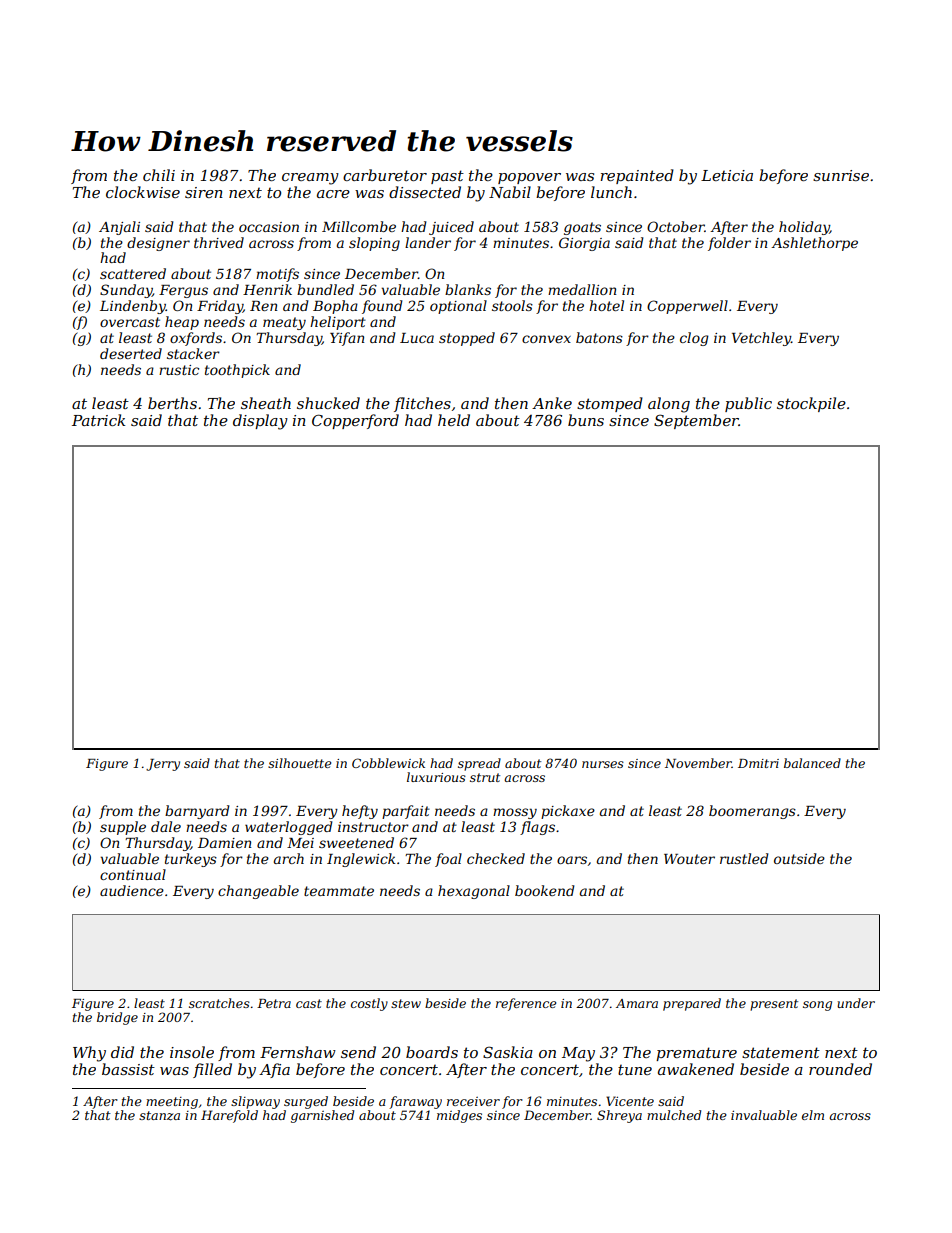 This screenshot has height=1233, width=952. I want to click on nurses, so click(603, 764).
